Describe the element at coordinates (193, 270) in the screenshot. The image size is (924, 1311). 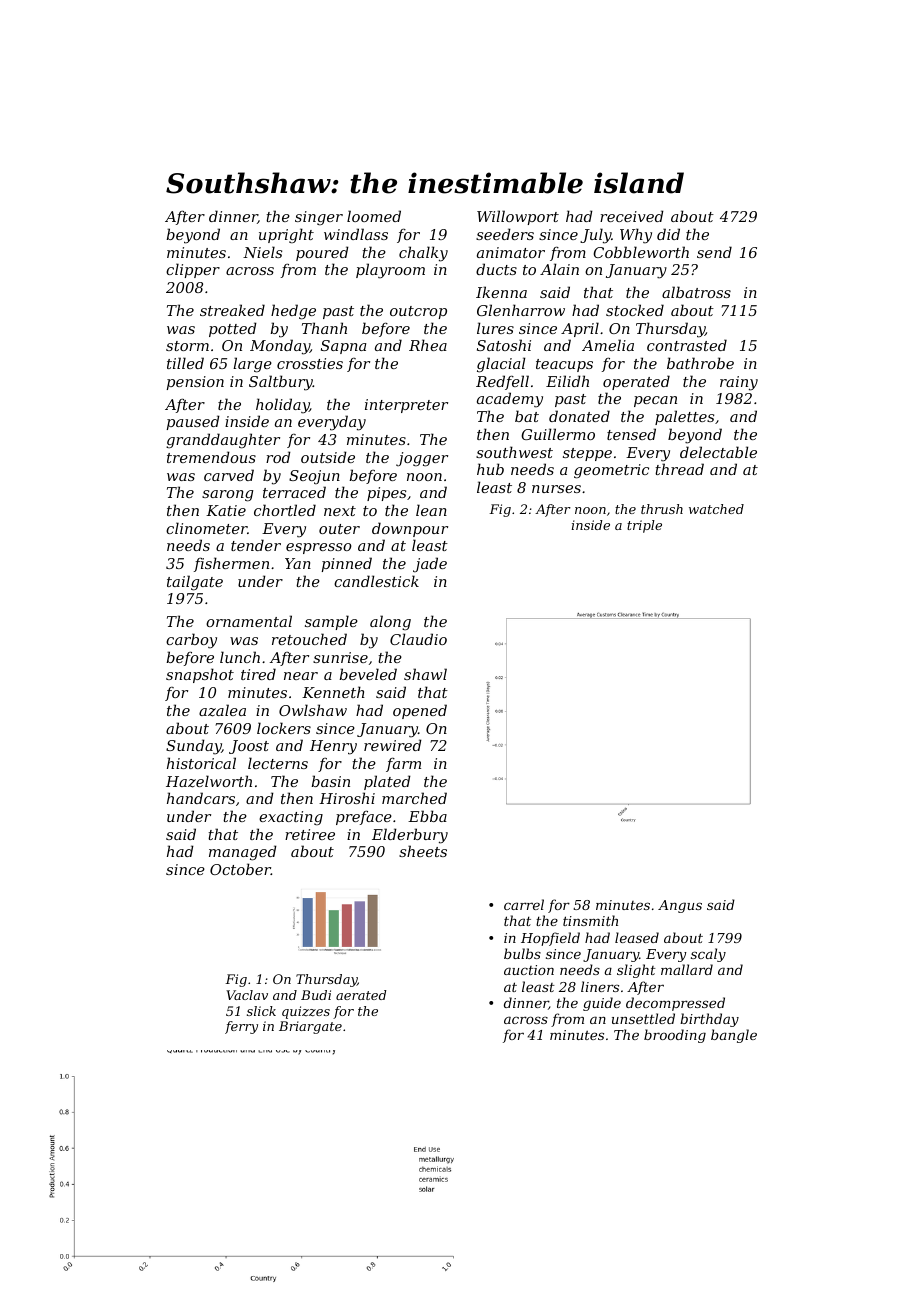
I see `clipper` at that location.
